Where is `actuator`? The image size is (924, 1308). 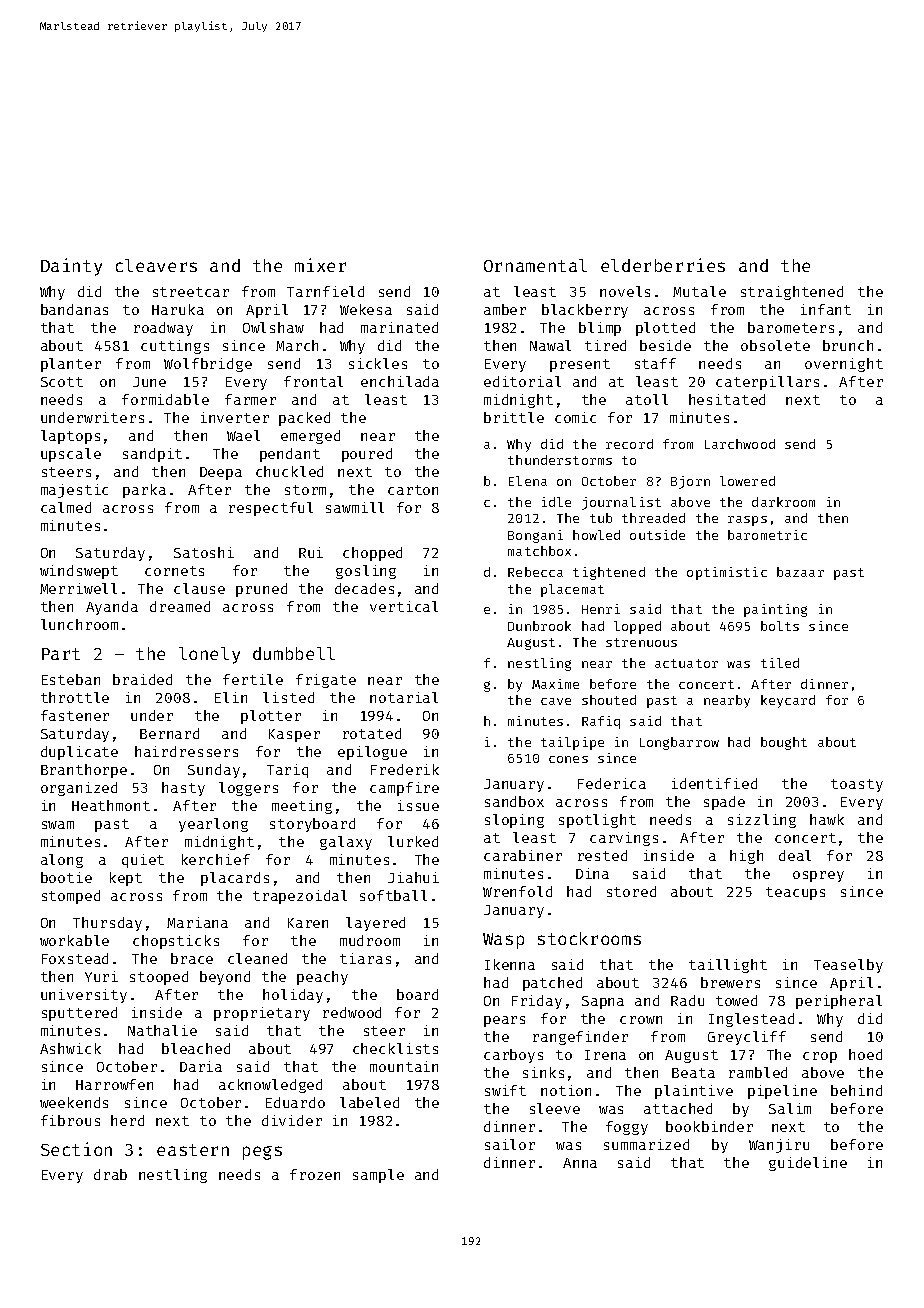 actuator is located at coordinates (686, 663).
